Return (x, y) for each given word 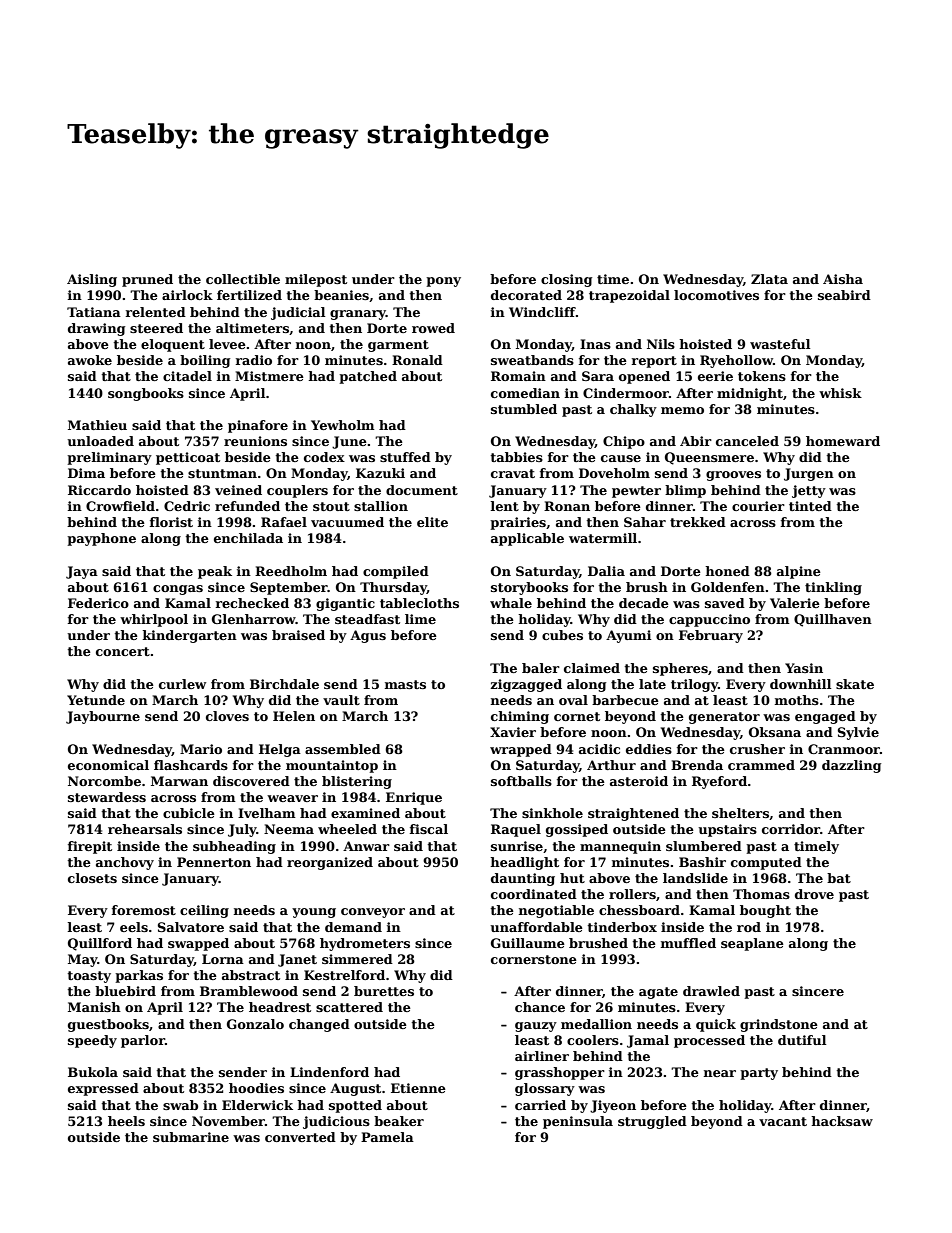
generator (724, 718)
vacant (783, 1121)
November (228, 1121)
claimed (592, 668)
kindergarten (190, 636)
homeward (843, 441)
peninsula (578, 1122)
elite (432, 522)
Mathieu (97, 425)
